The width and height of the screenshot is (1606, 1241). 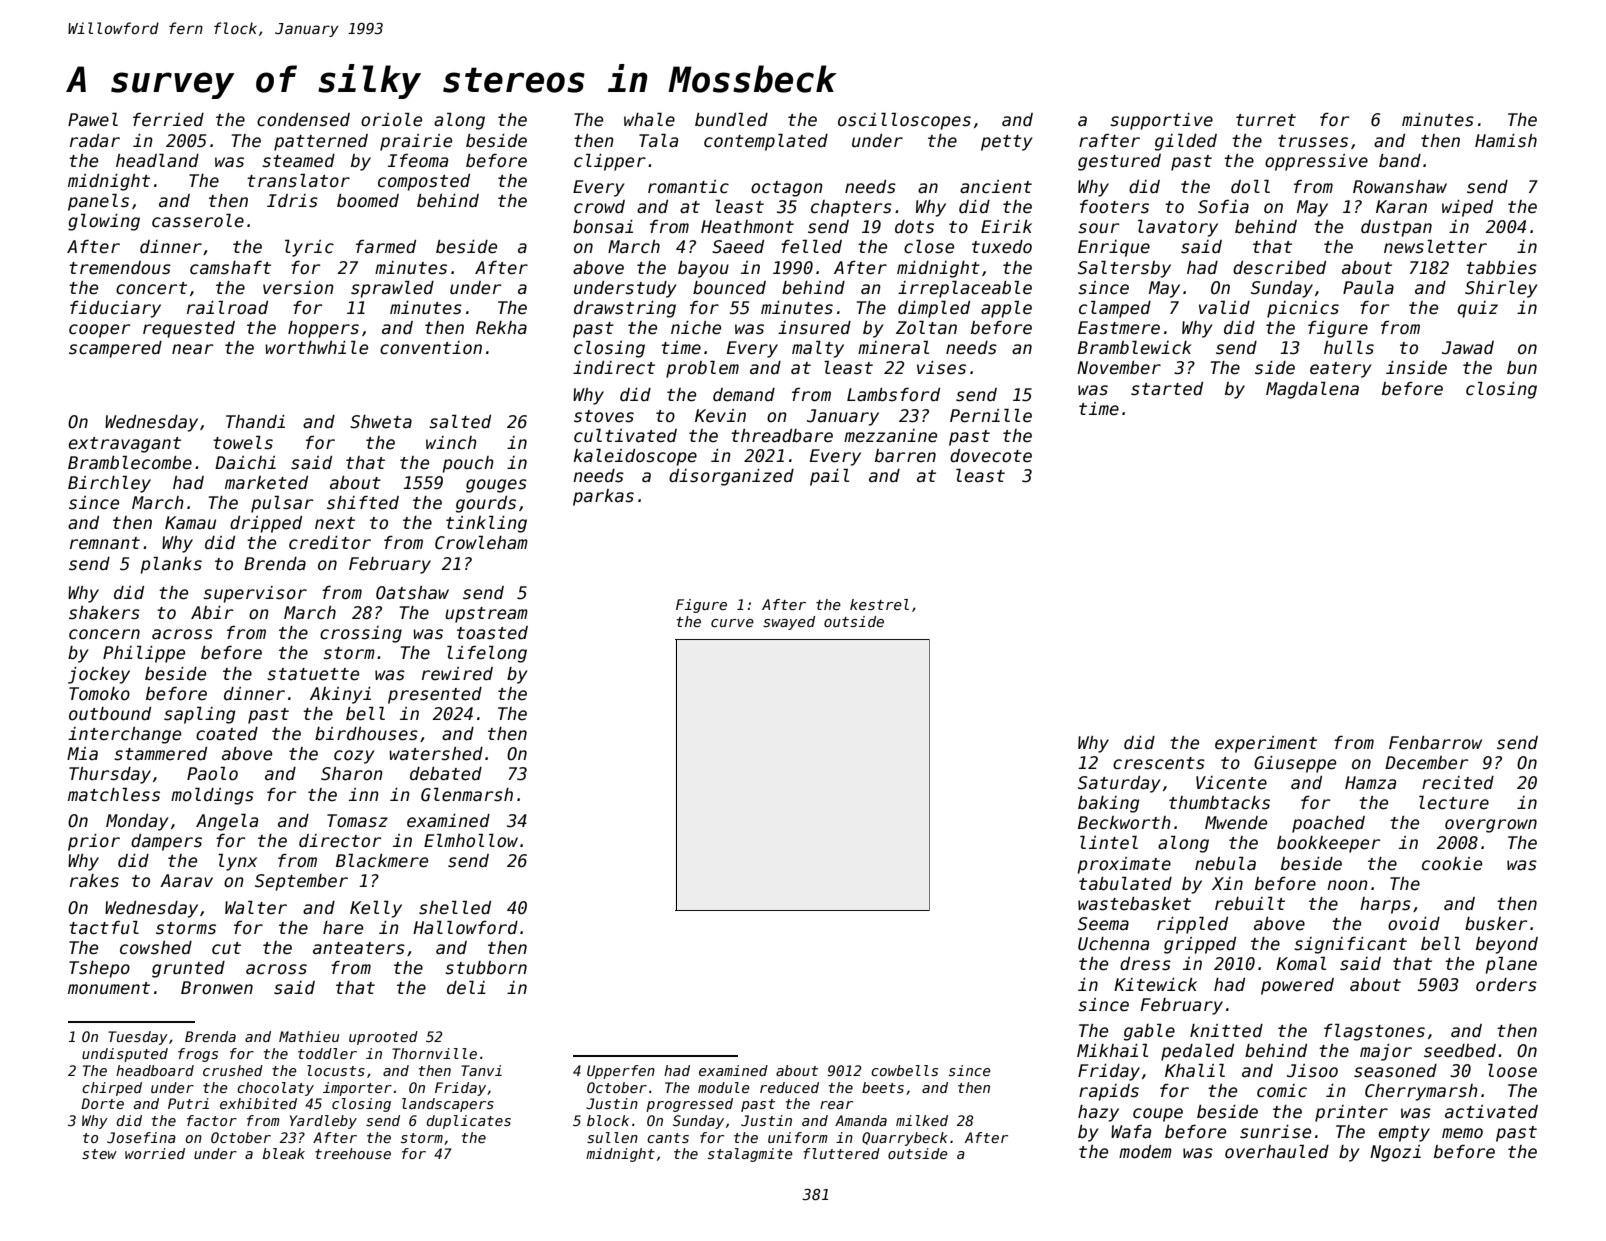 What do you see at coordinates (612, 1137) in the screenshot?
I see `sullen` at bounding box center [612, 1137].
